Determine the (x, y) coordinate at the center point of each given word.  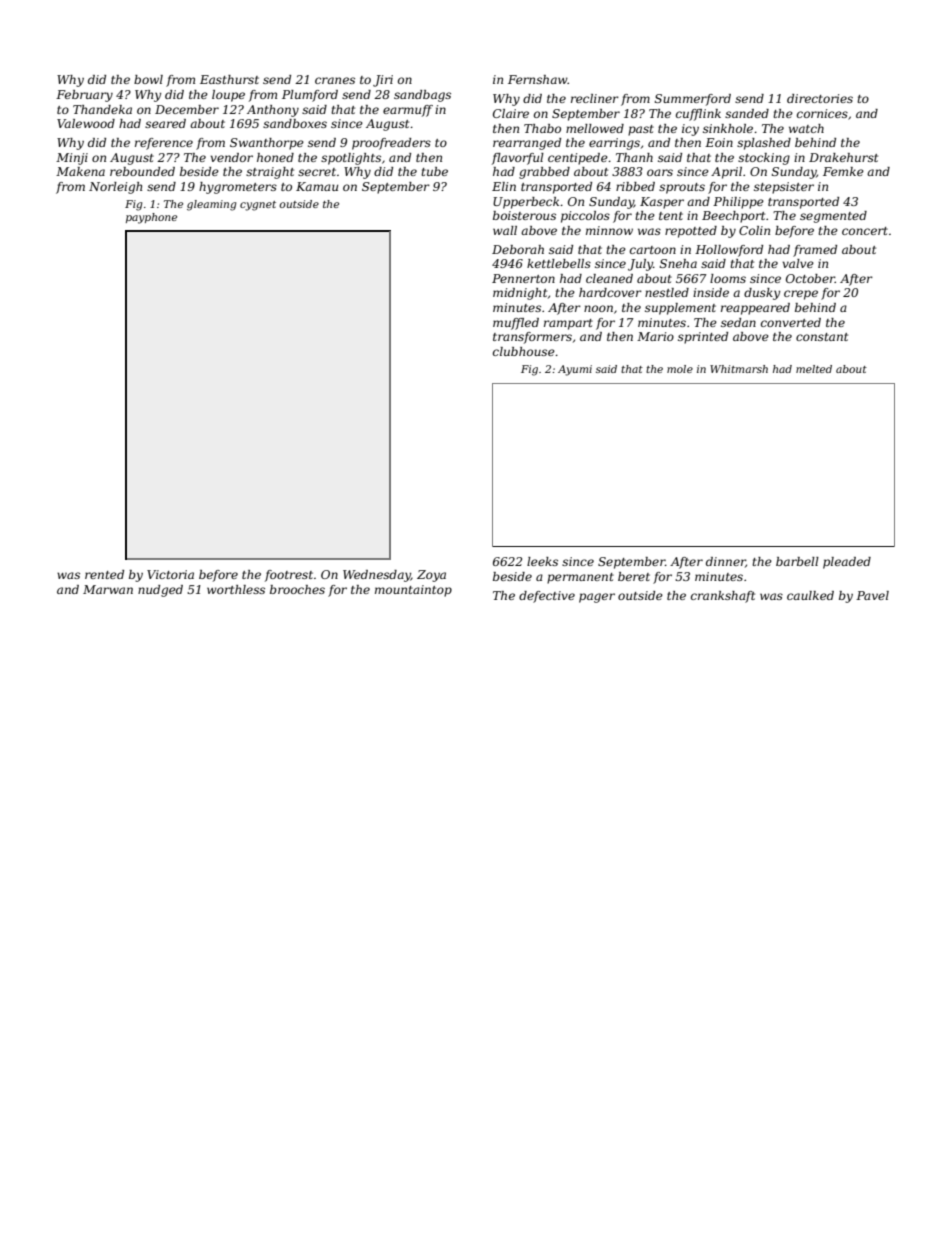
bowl (148, 79)
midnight (520, 294)
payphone (151, 218)
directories (820, 98)
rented (104, 574)
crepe (801, 295)
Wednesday (377, 576)
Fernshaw (538, 79)
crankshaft (723, 597)
